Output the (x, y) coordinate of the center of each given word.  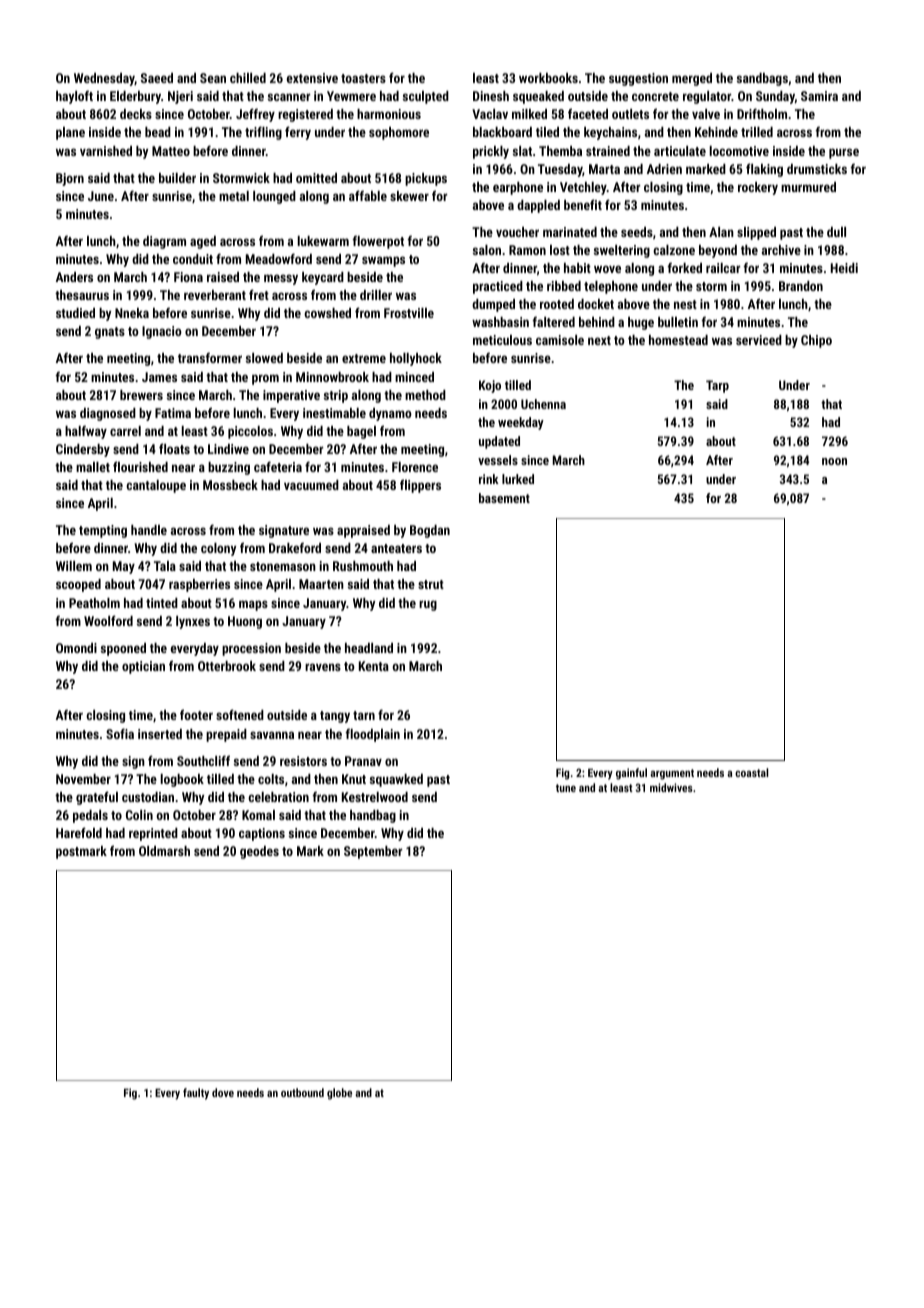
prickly (491, 152)
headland (369, 648)
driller (376, 295)
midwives (671, 787)
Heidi (844, 268)
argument (672, 774)
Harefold (79, 832)
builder (177, 178)
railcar (723, 268)
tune (566, 788)
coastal (751, 772)
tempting (103, 531)
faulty (196, 1094)
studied (75, 313)
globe (339, 1094)
